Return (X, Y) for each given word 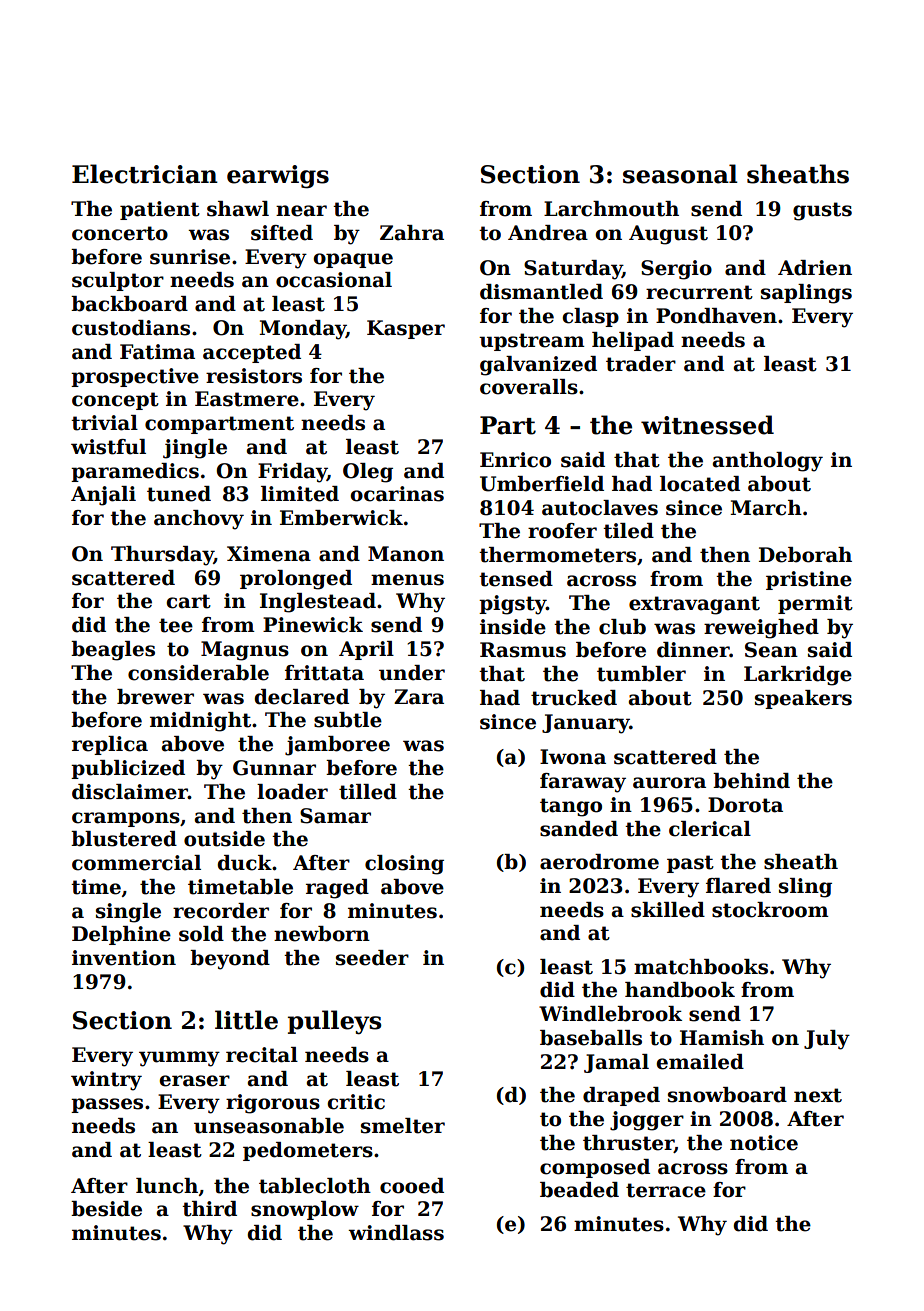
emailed (700, 1062)
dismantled (541, 292)
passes (107, 1105)
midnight (200, 722)
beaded (579, 1190)
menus (407, 580)
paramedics (135, 472)
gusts (822, 211)
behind (751, 781)
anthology (768, 462)
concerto (120, 233)
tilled (368, 792)
